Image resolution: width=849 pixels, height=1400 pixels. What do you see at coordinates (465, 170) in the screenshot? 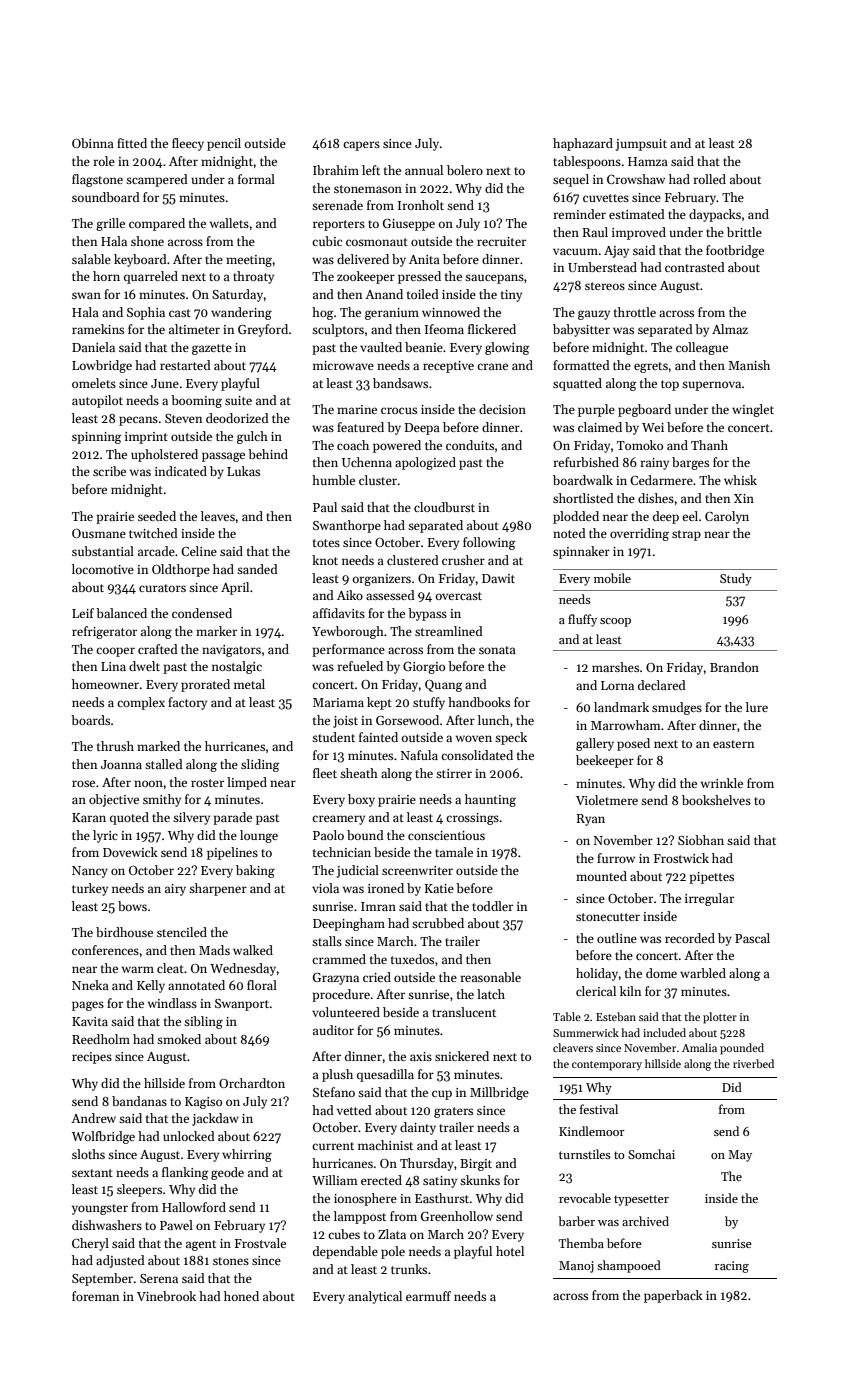
I see `bolero` at bounding box center [465, 170].
